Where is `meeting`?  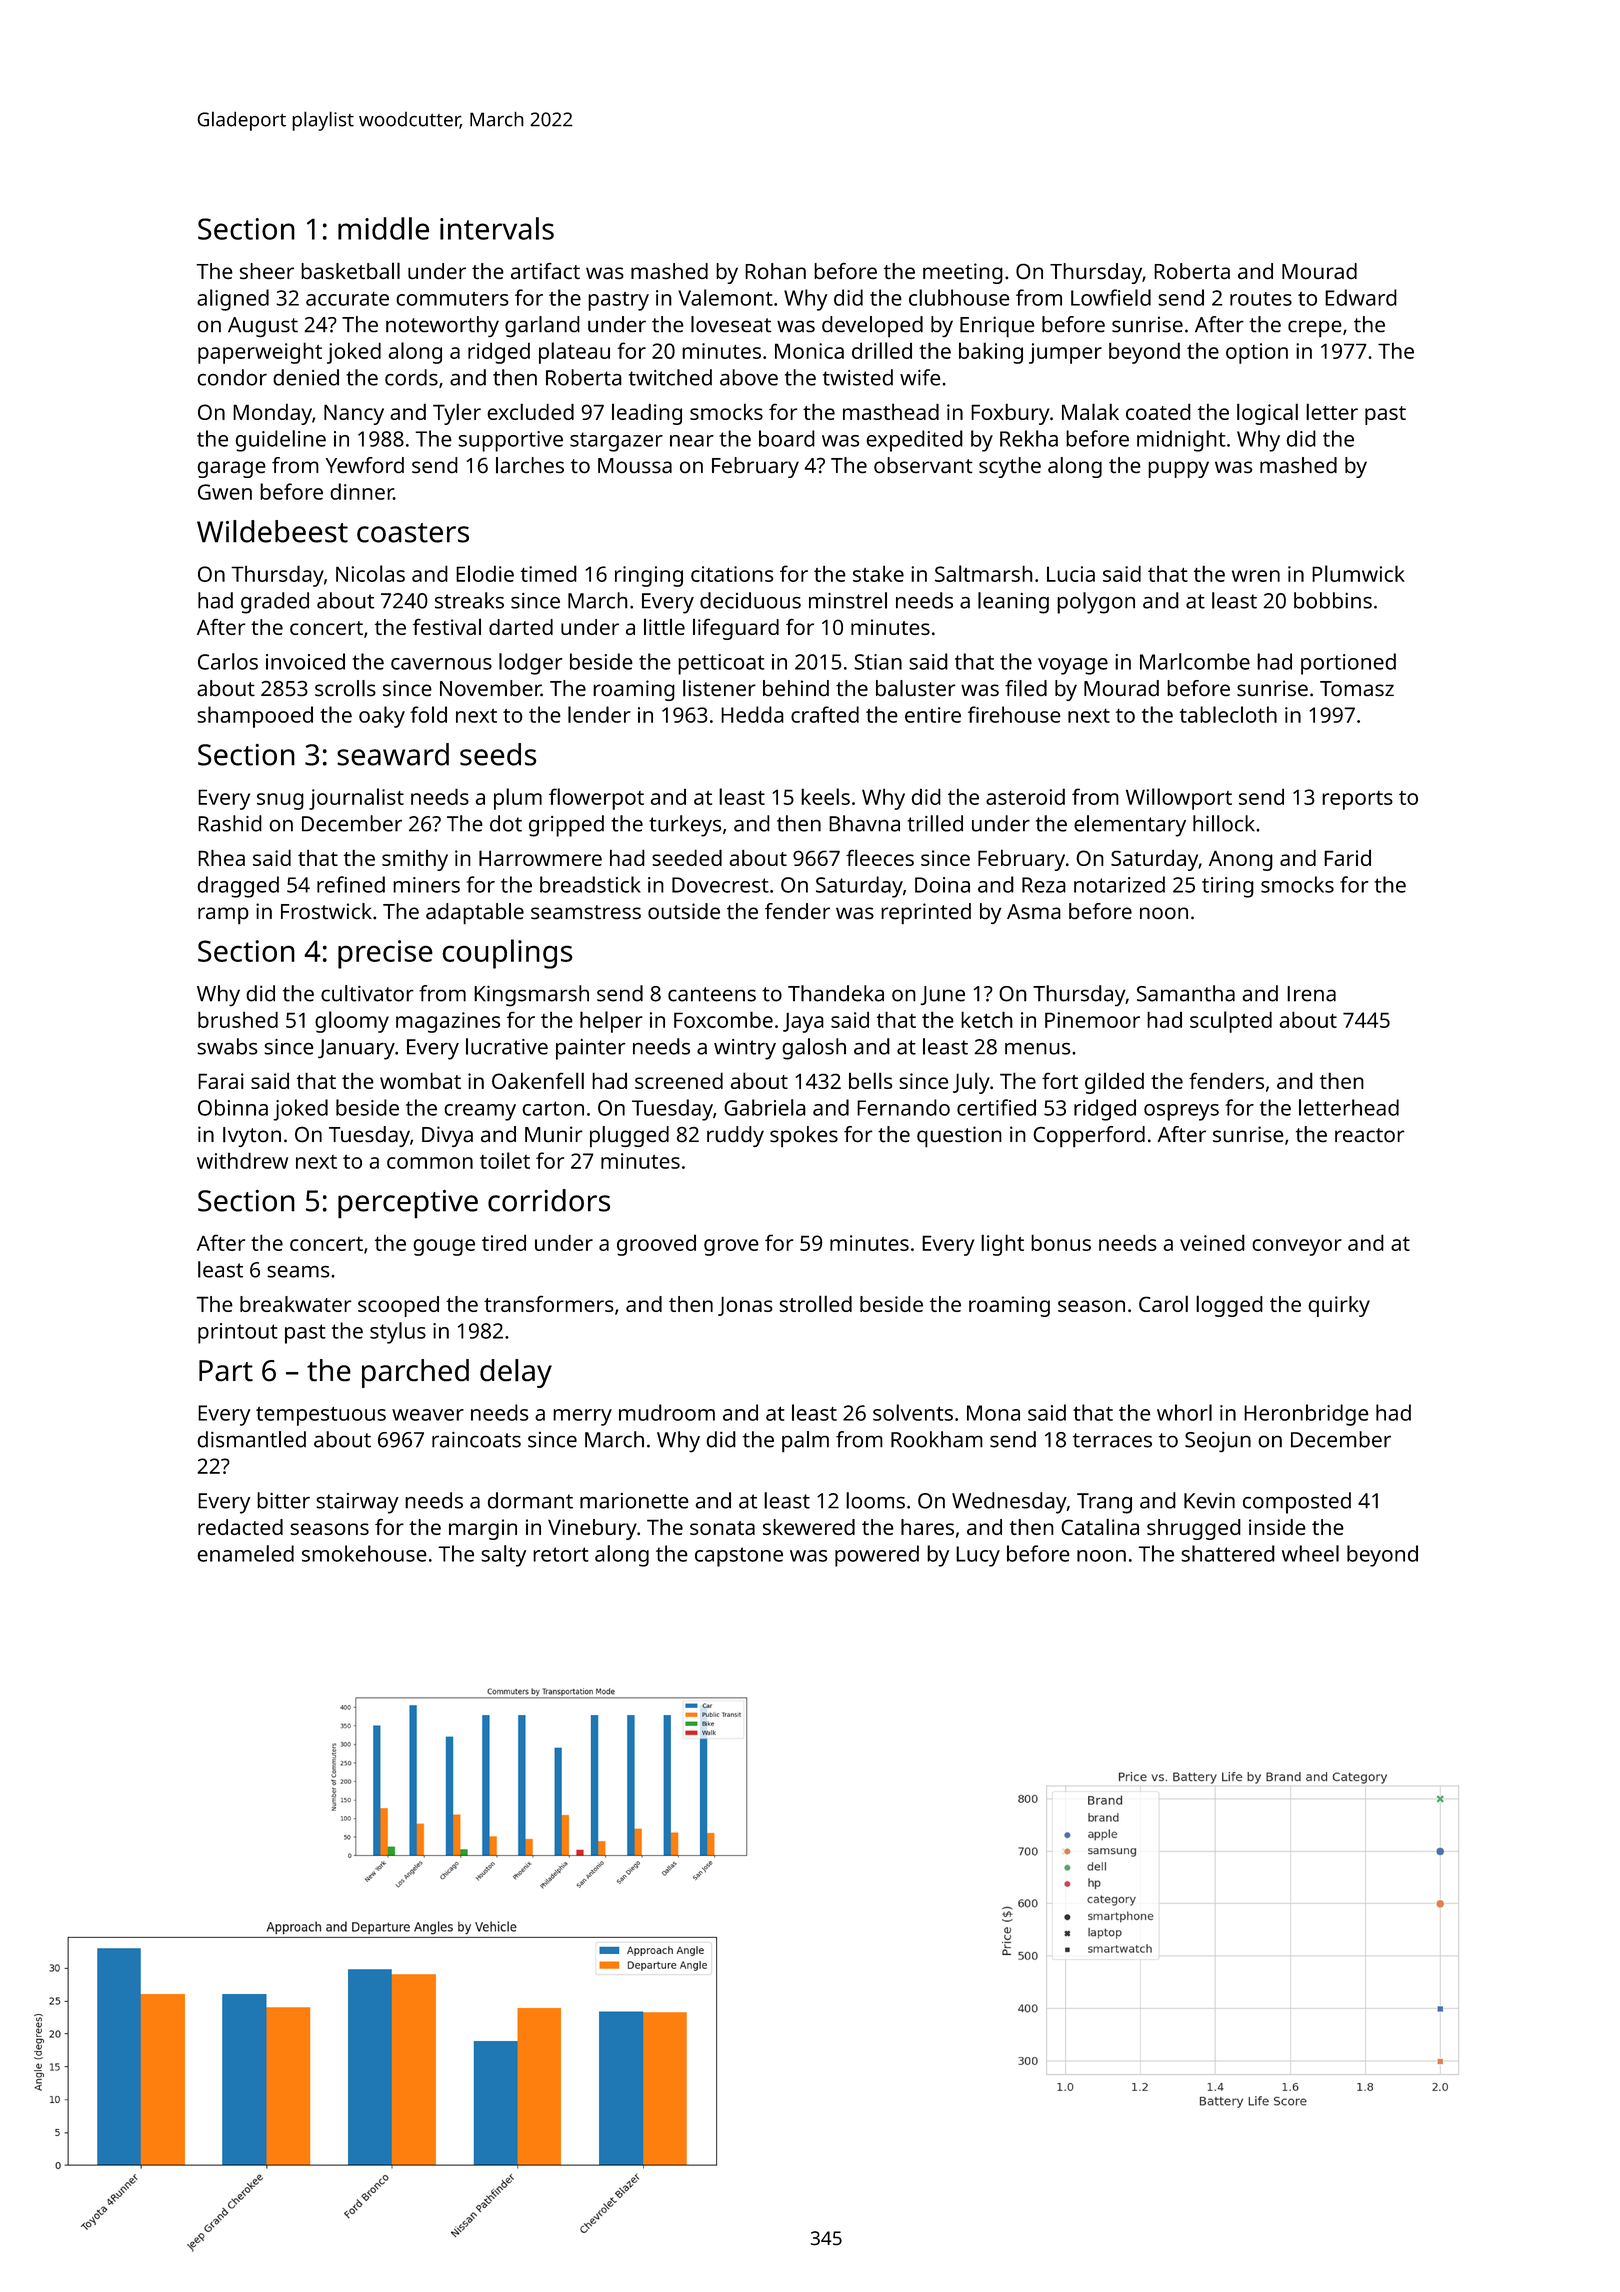 meeting is located at coordinates (963, 273).
